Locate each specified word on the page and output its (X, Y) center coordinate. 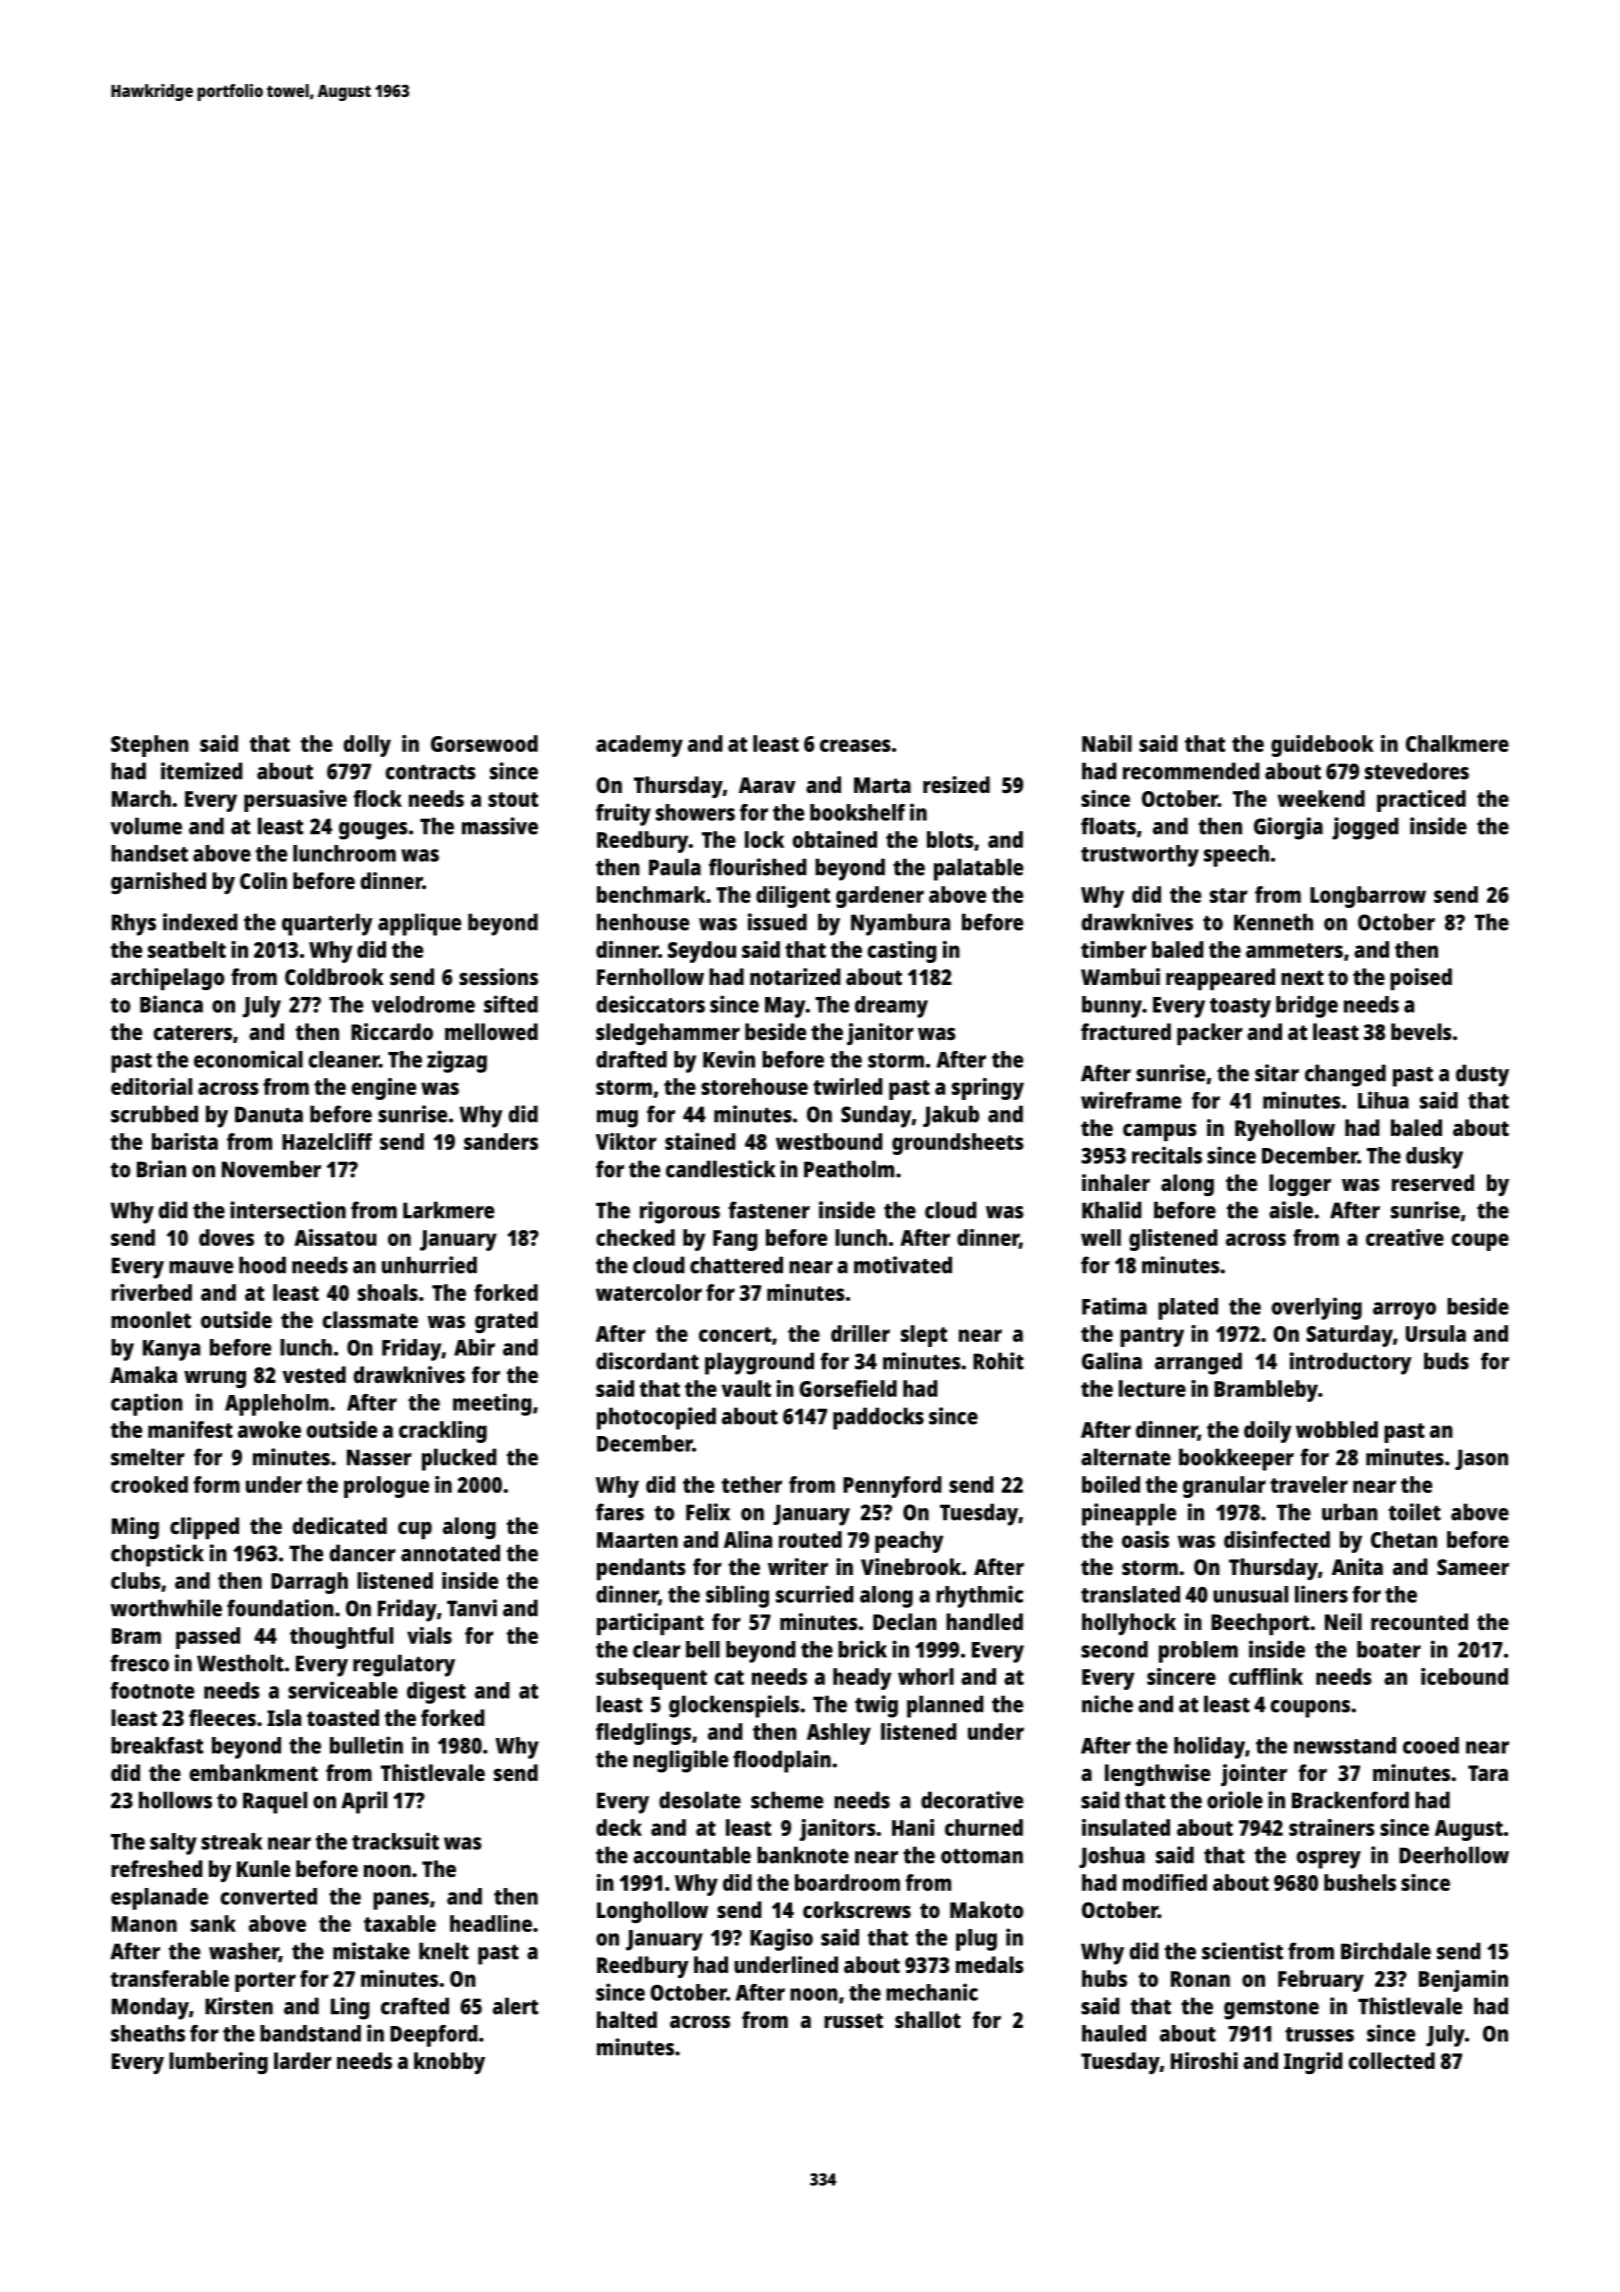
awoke (269, 1429)
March (141, 798)
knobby (449, 2063)
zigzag (457, 1061)
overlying (1317, 1308)
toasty (1240, 1008)
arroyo (1404, 1311)
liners (1321, 1594)
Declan (905, 1621)
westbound (829, 1141)
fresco (140, 1663)
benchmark (651, 894)
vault (746, 1388)
